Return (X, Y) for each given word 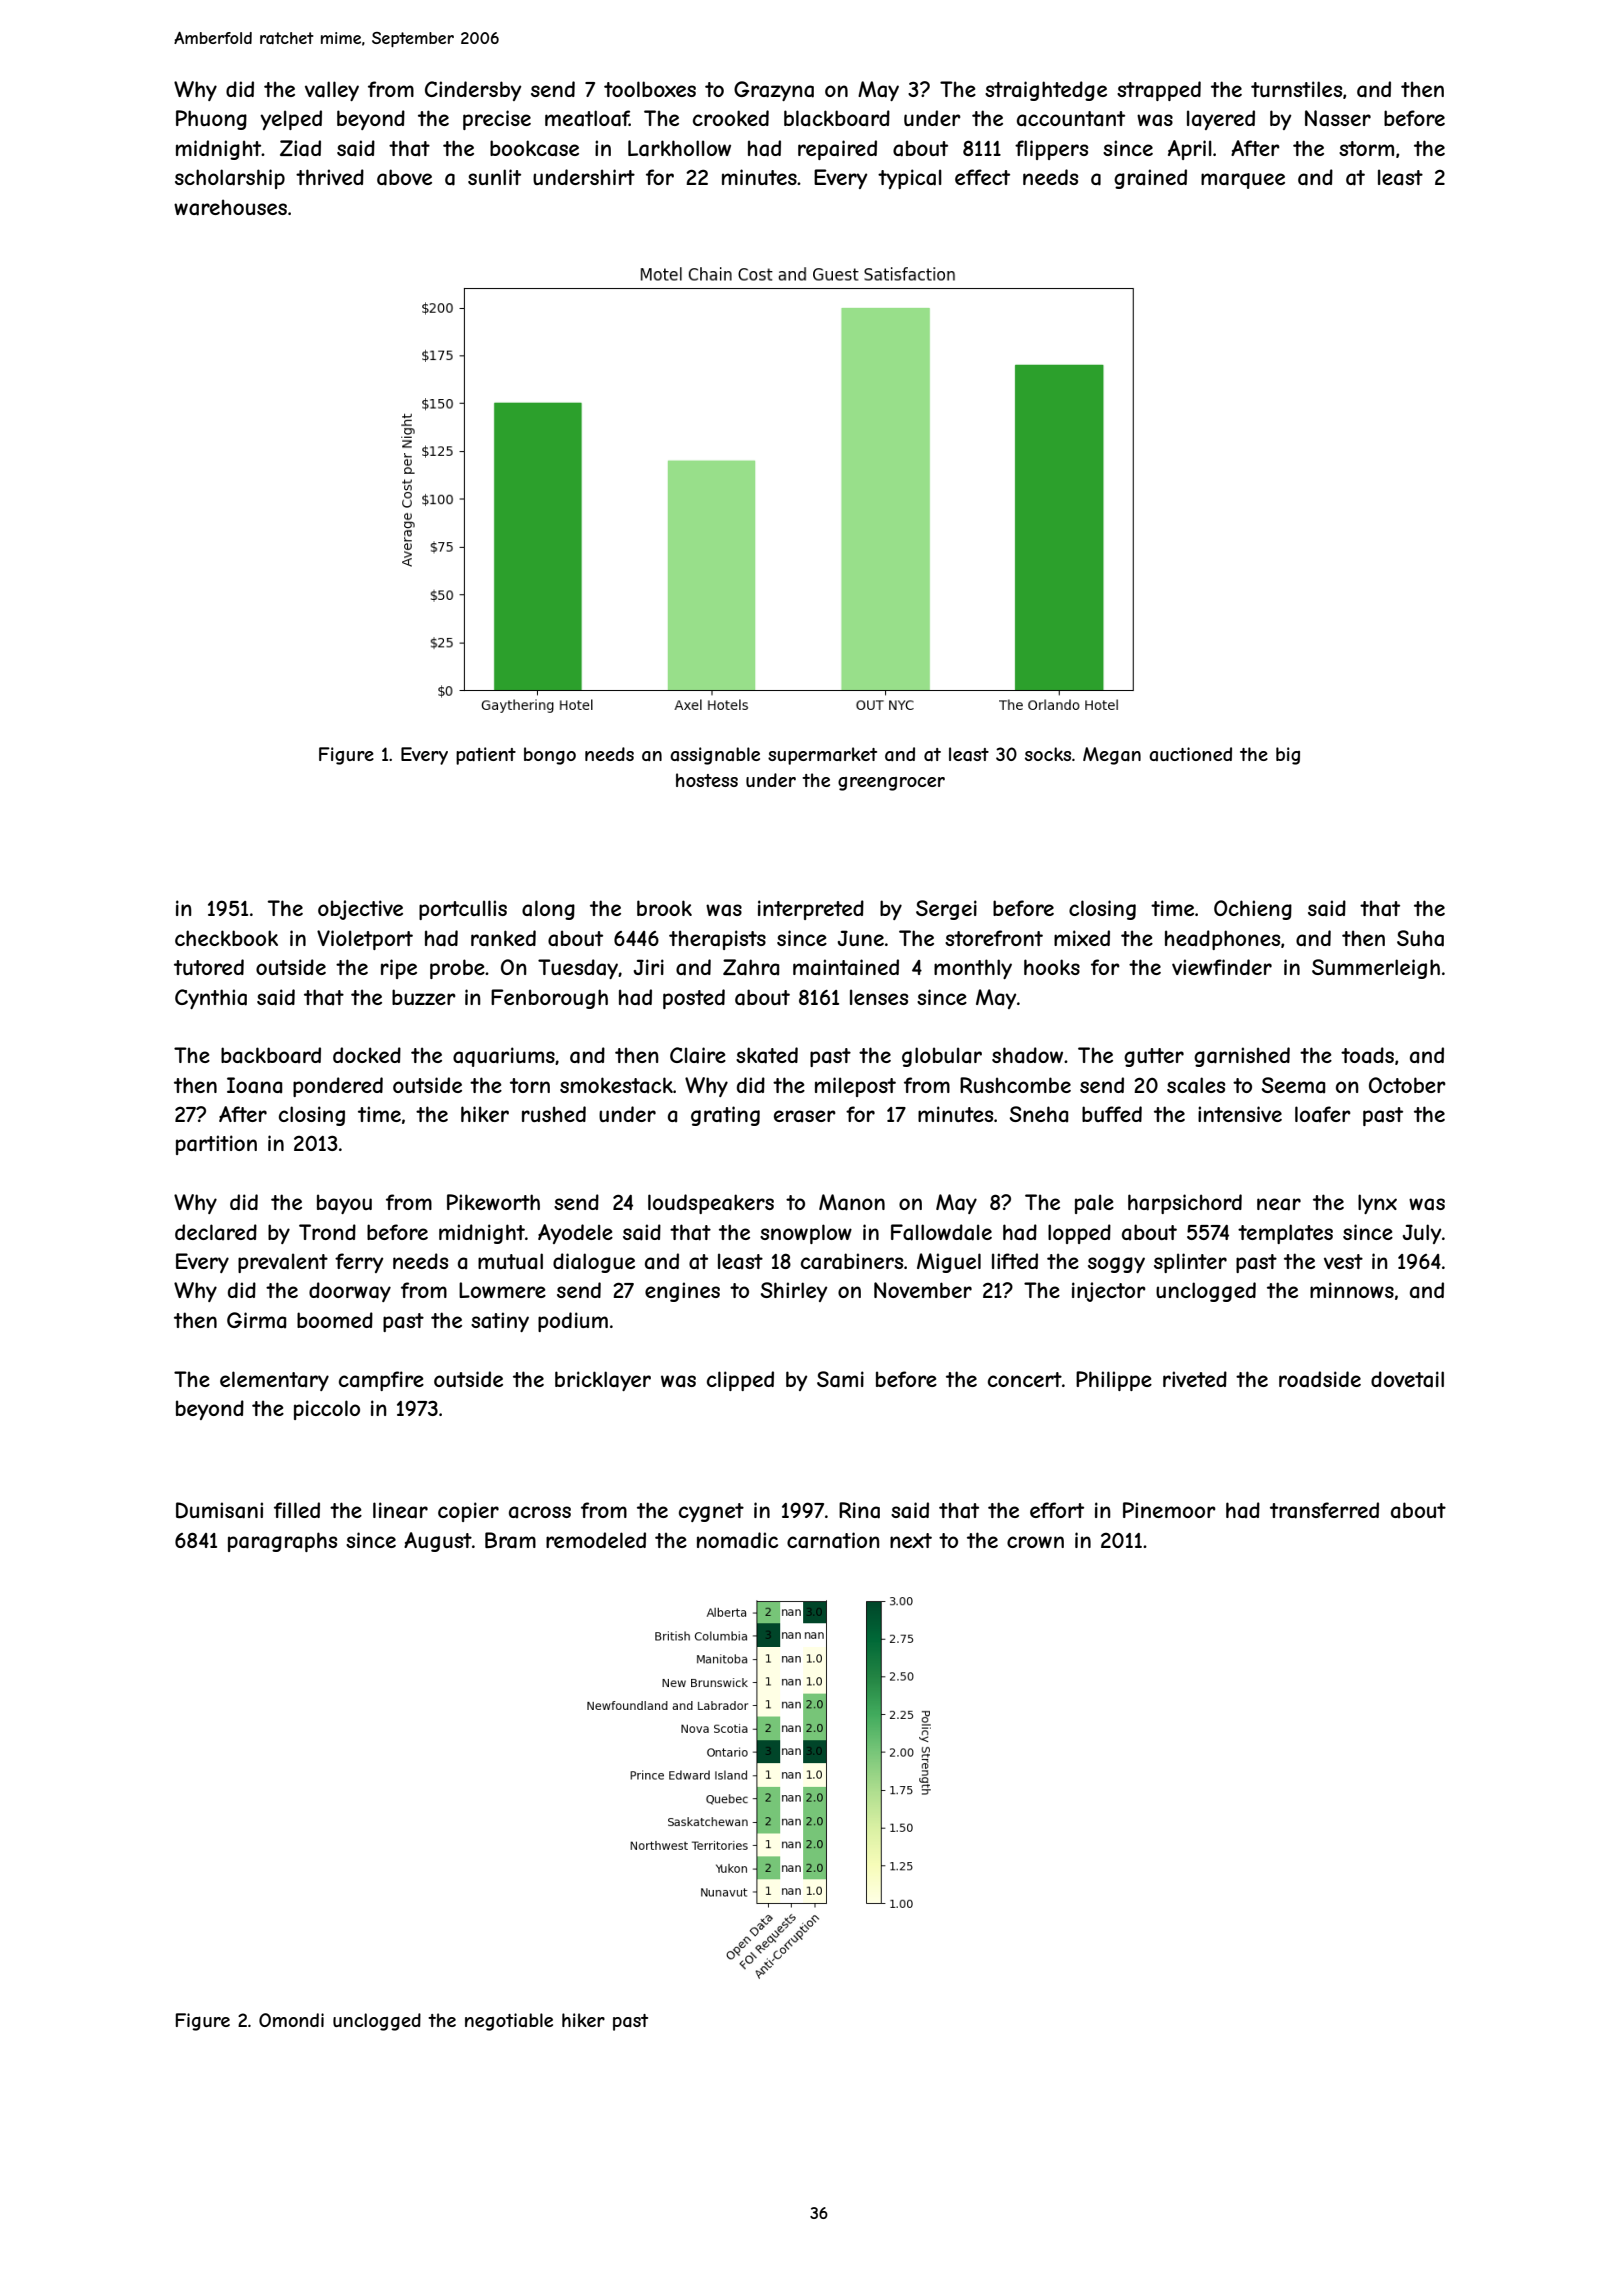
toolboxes (650, 89)
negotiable (509, 2022)
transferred (1324, 1510)
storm (1366, 148)
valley (332, 91)
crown (1035, 1542)
